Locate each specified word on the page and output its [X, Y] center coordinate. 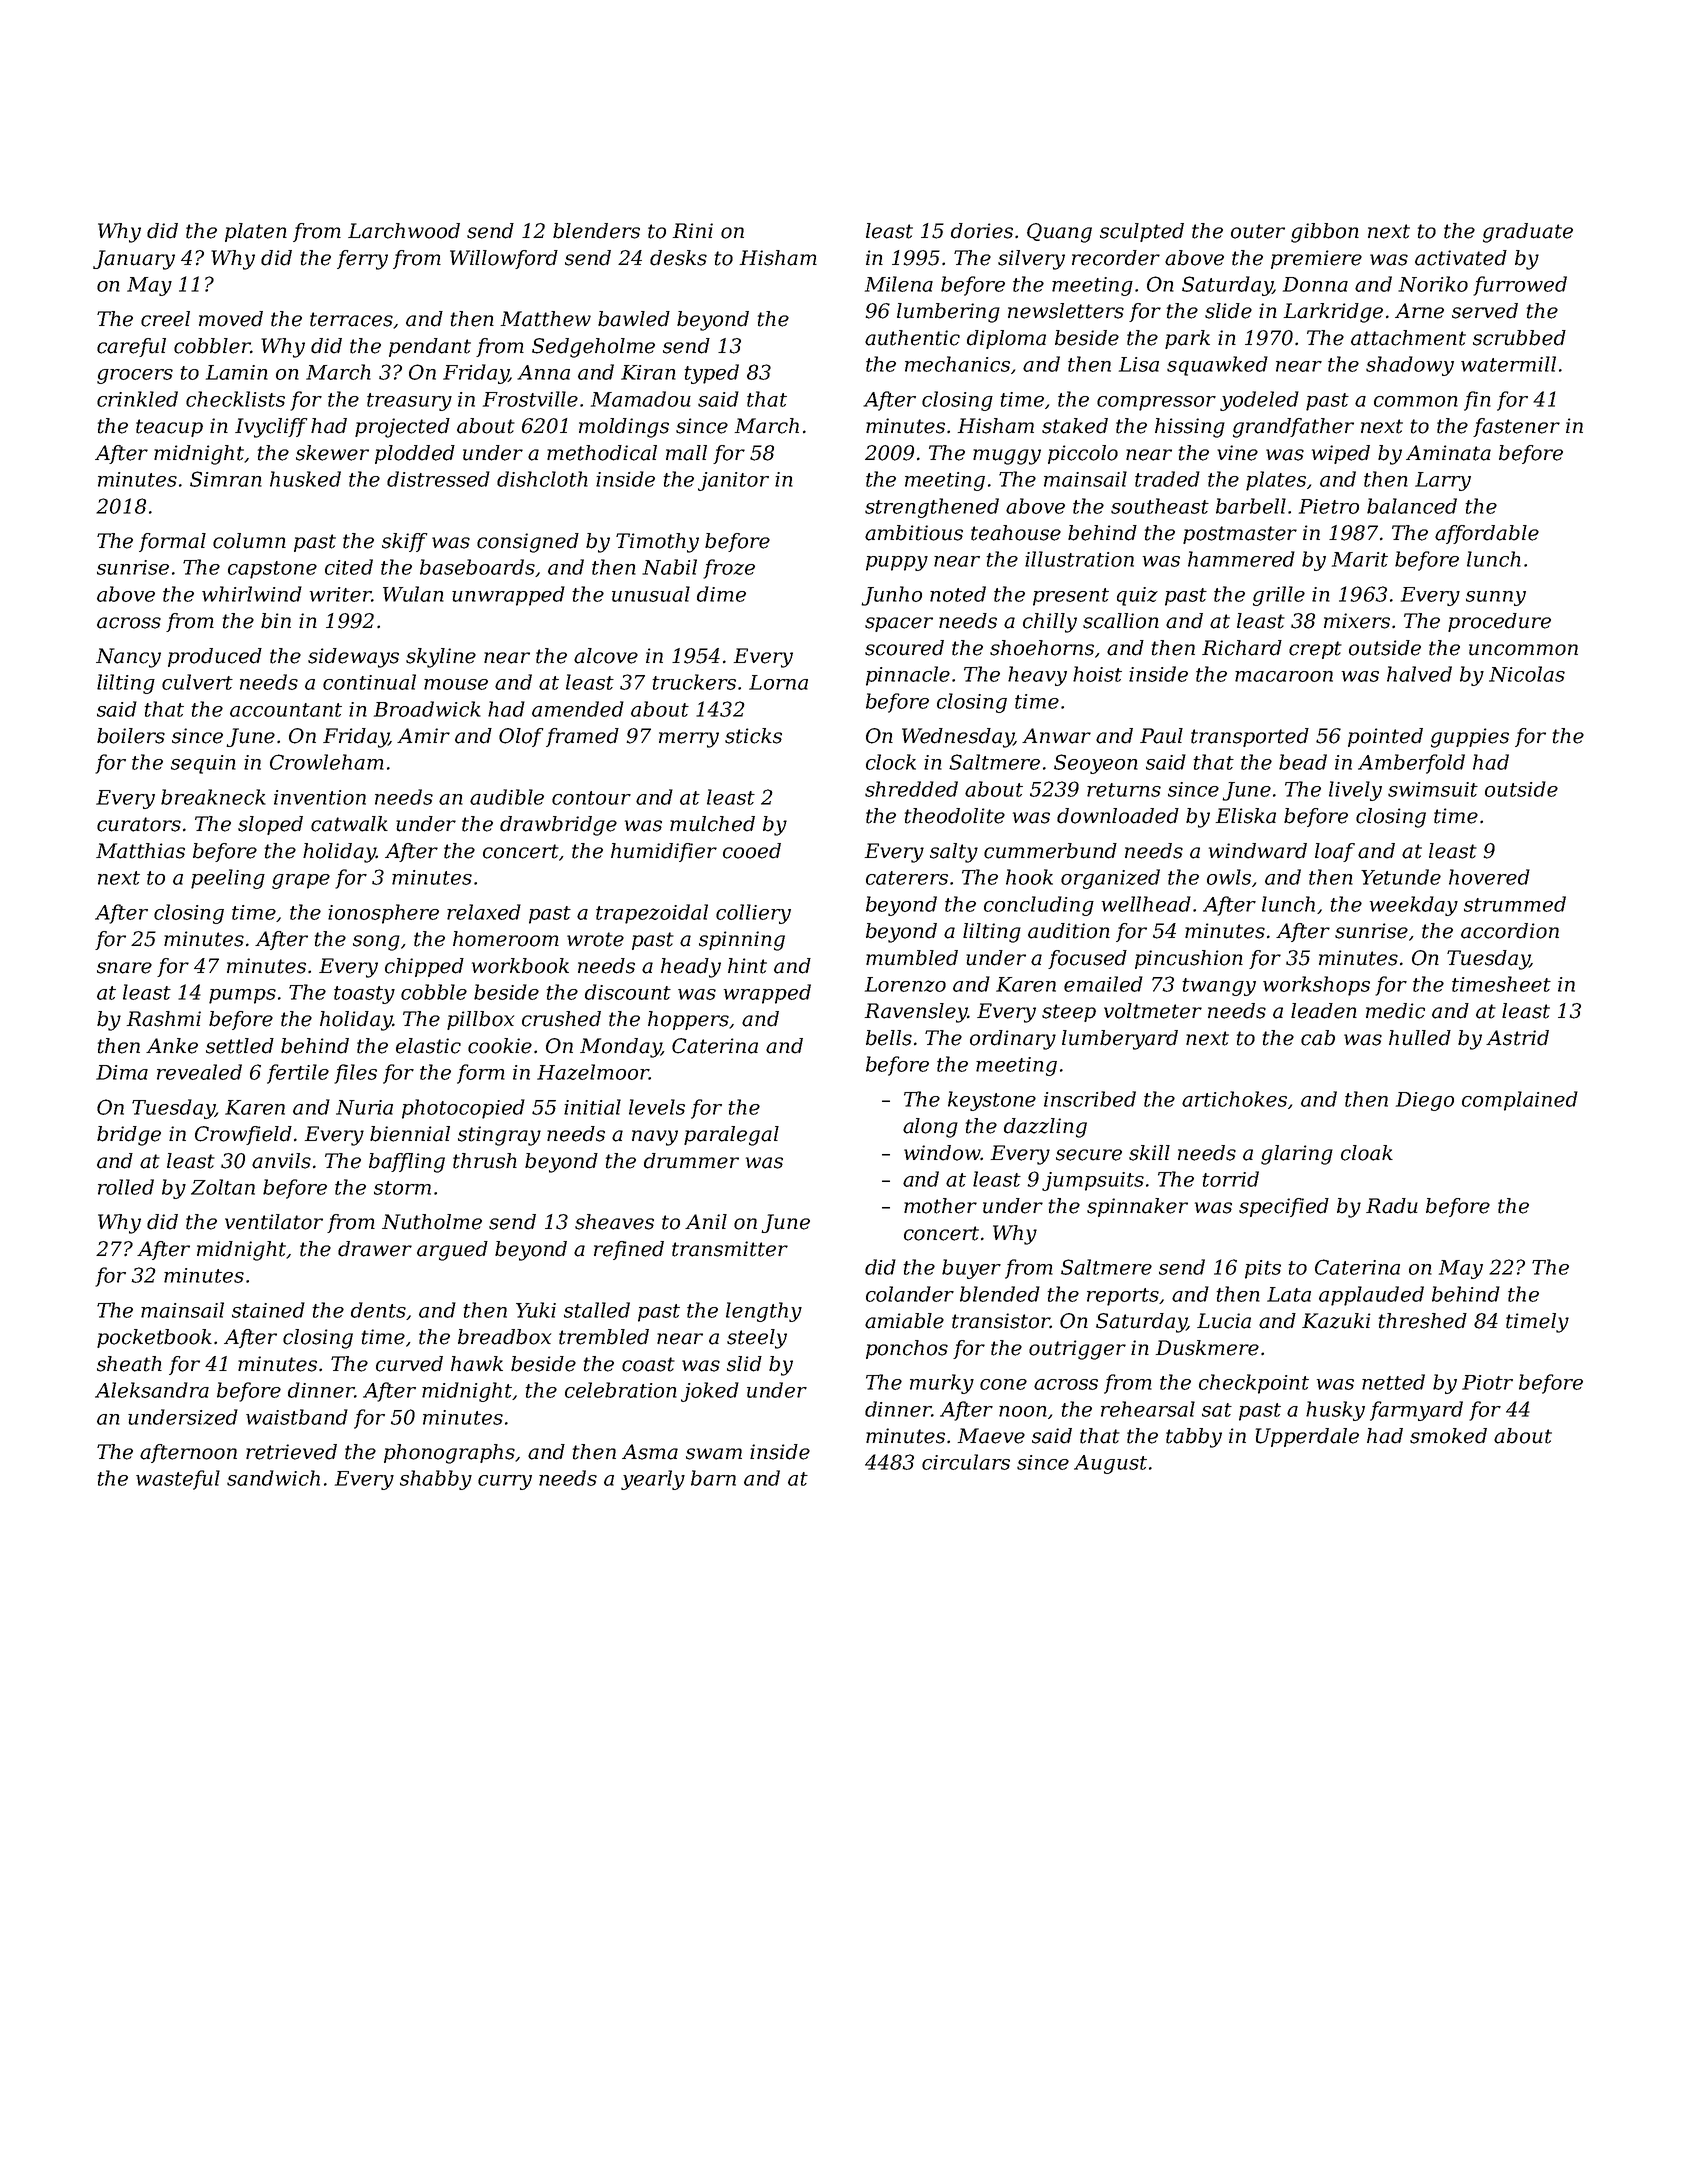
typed [711, 374]
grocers [135, 376]
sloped [270, 825]
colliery [753, 914]
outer [1258, 231]
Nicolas [1527, 674]
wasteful [178, 1480]
